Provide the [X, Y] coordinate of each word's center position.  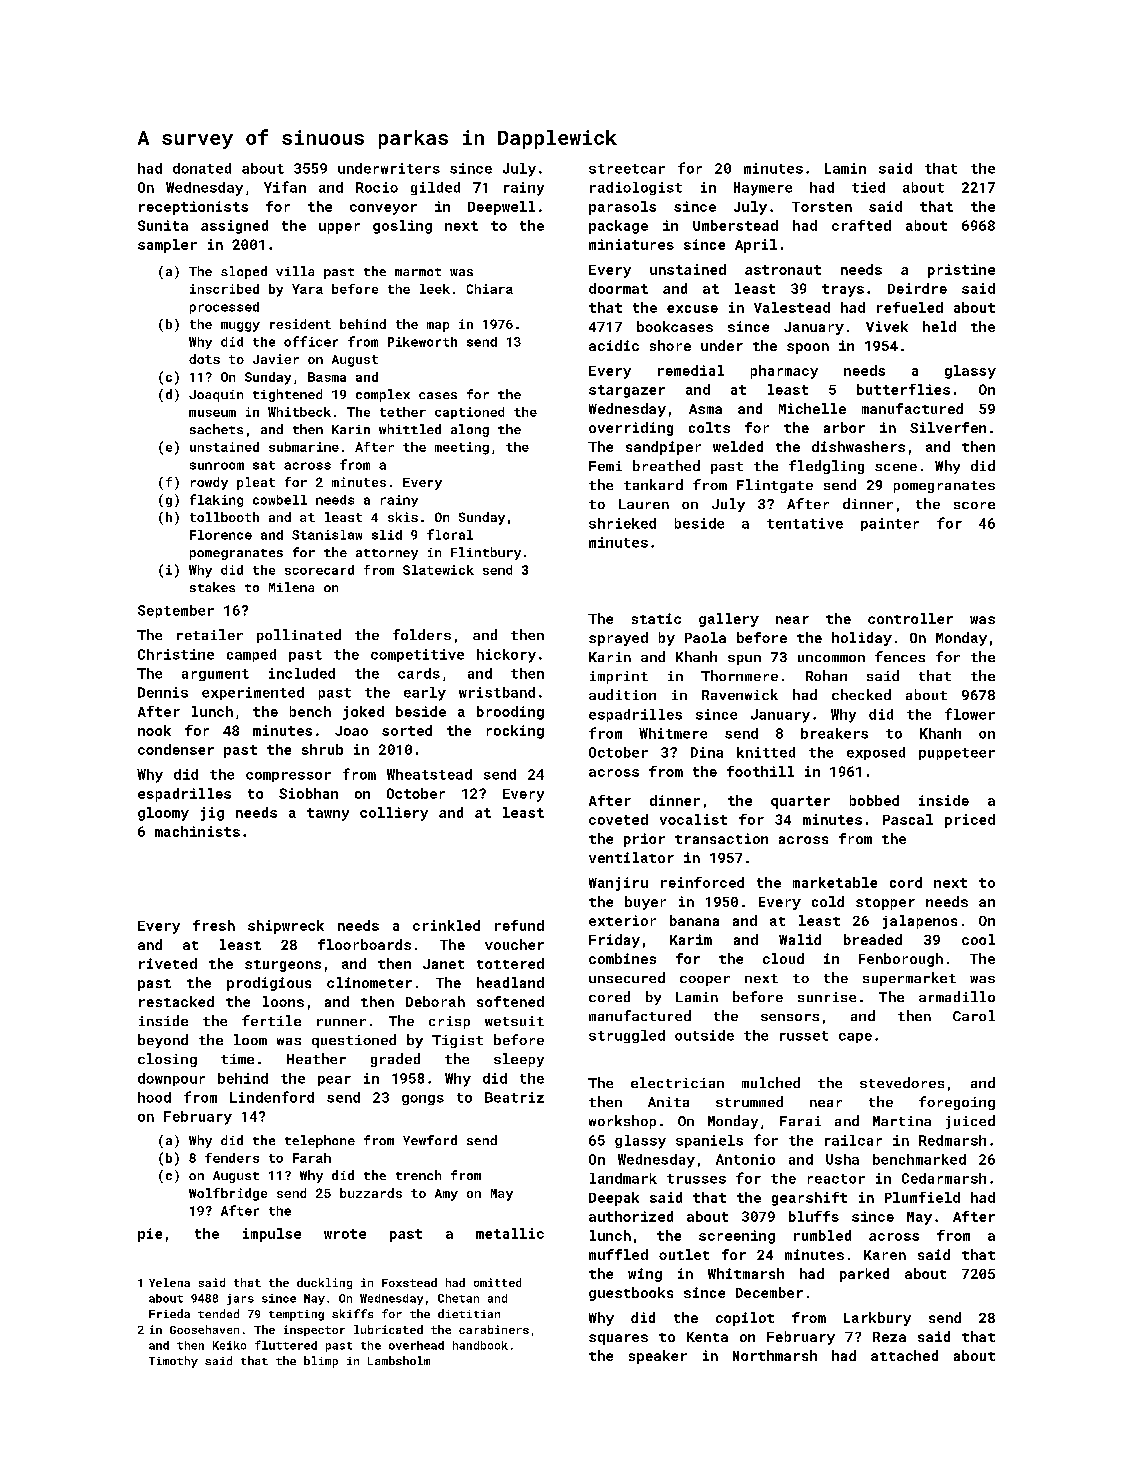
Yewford [430, 1140]
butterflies [903, 389]
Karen [885, 1255]
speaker [658, 1357]
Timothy [173, 1362]
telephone [320, 1141]
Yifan [285, 187]
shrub [322, 749]
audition [622, 694]
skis [403, 517]
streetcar [627, 169]
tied [868, 187]
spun [744, 660]
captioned [469, 413]
